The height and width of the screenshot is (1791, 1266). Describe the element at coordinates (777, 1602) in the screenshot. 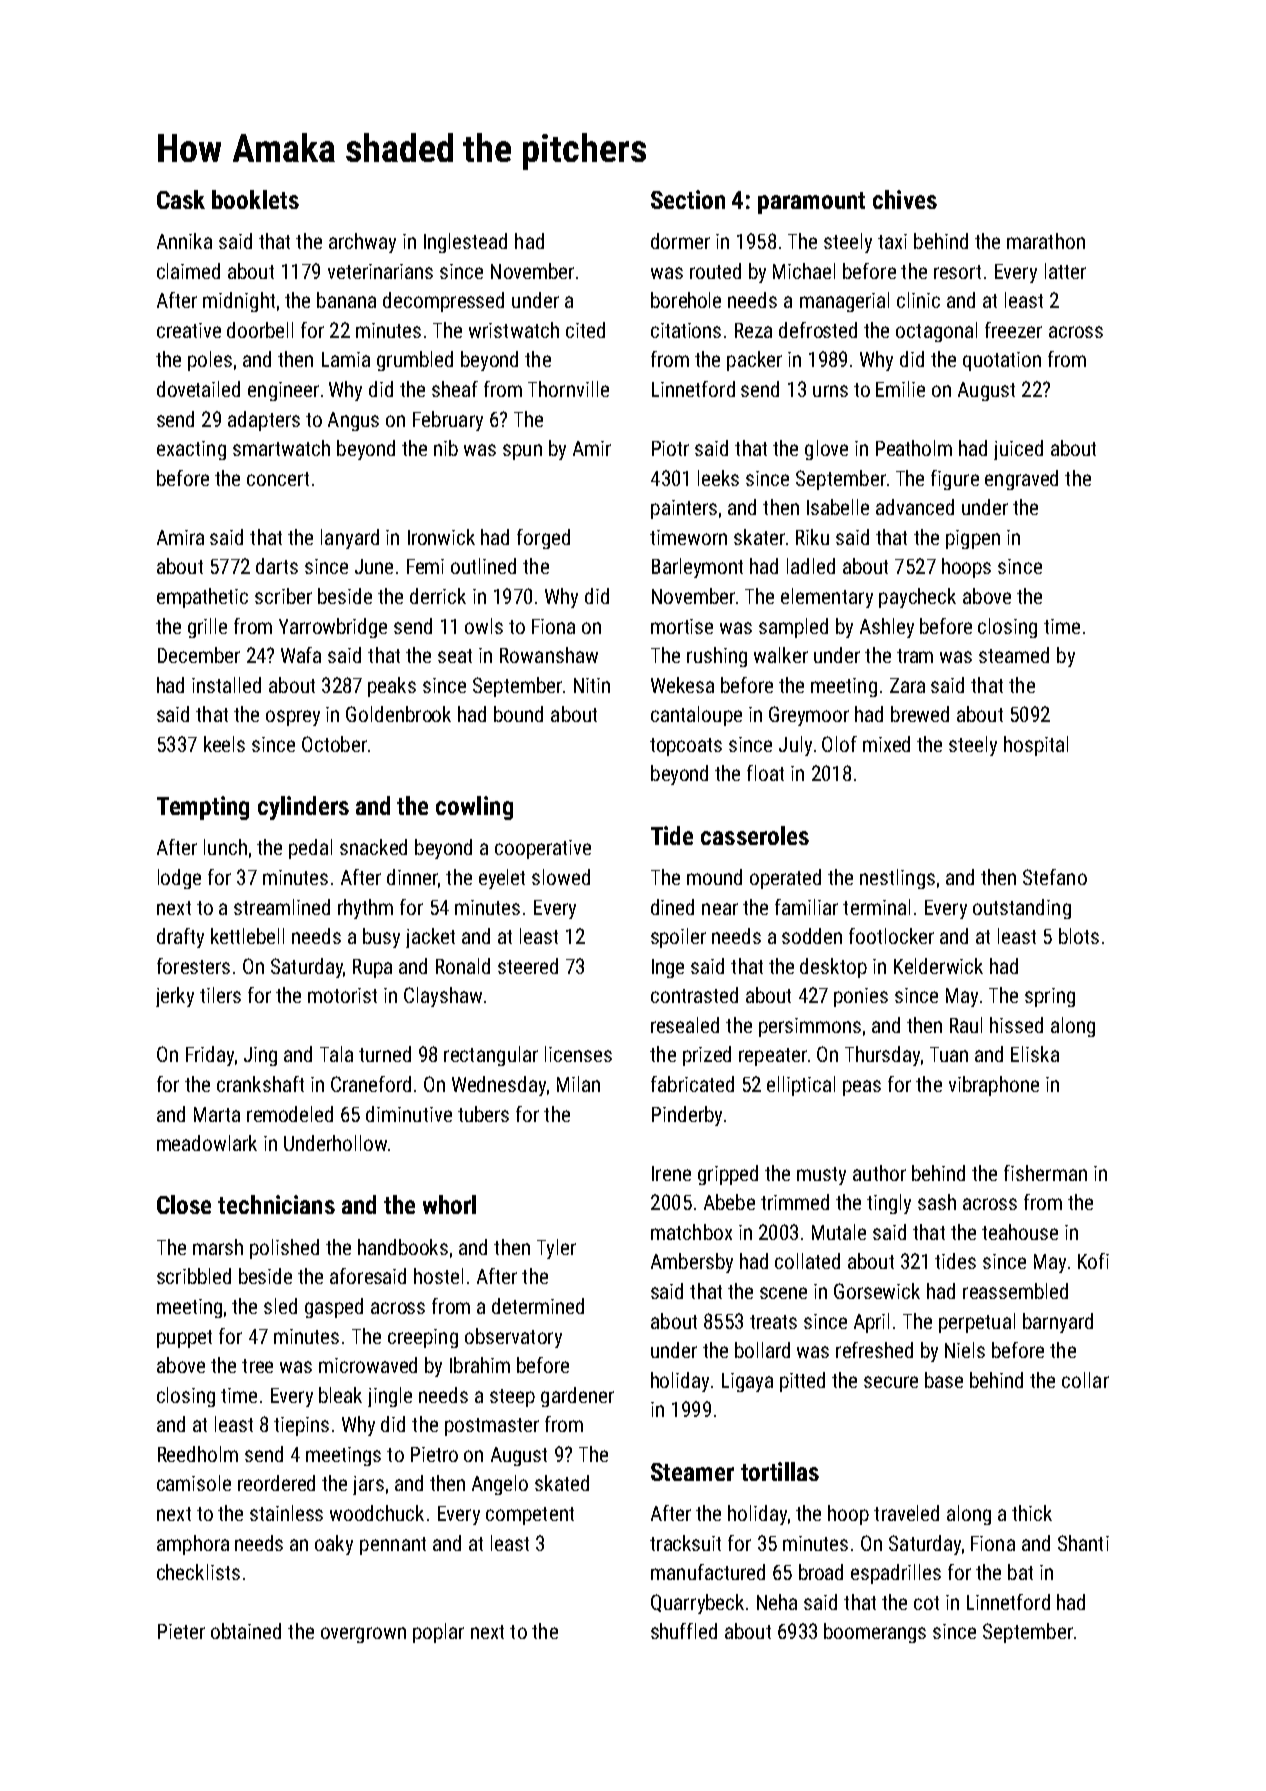

I see `Neha` at that location.
